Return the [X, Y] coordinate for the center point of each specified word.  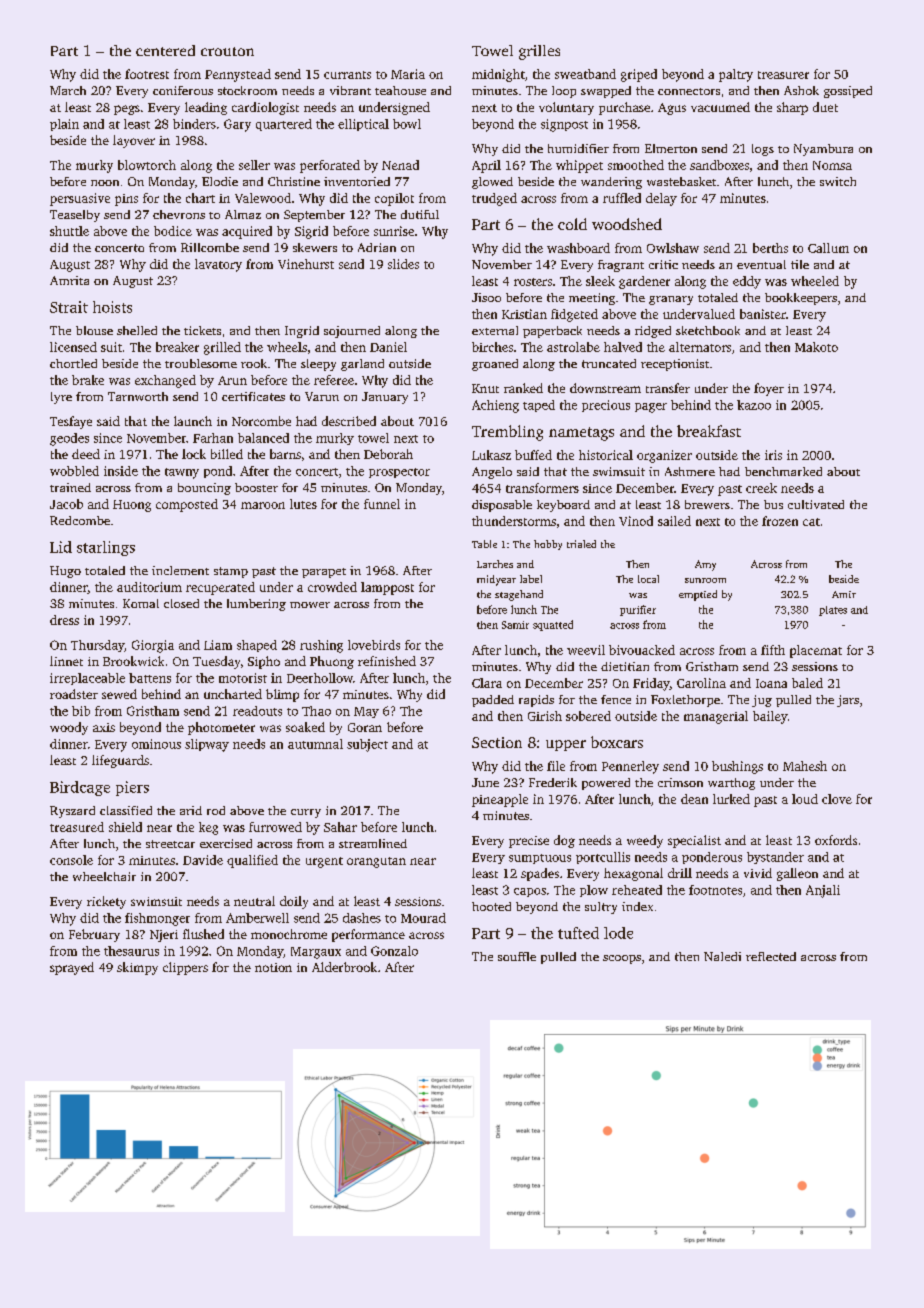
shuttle [69, 231]
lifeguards [120, 761]
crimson [680, 782]
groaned [495, 365]
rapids [536, 701]
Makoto [816, 347]
